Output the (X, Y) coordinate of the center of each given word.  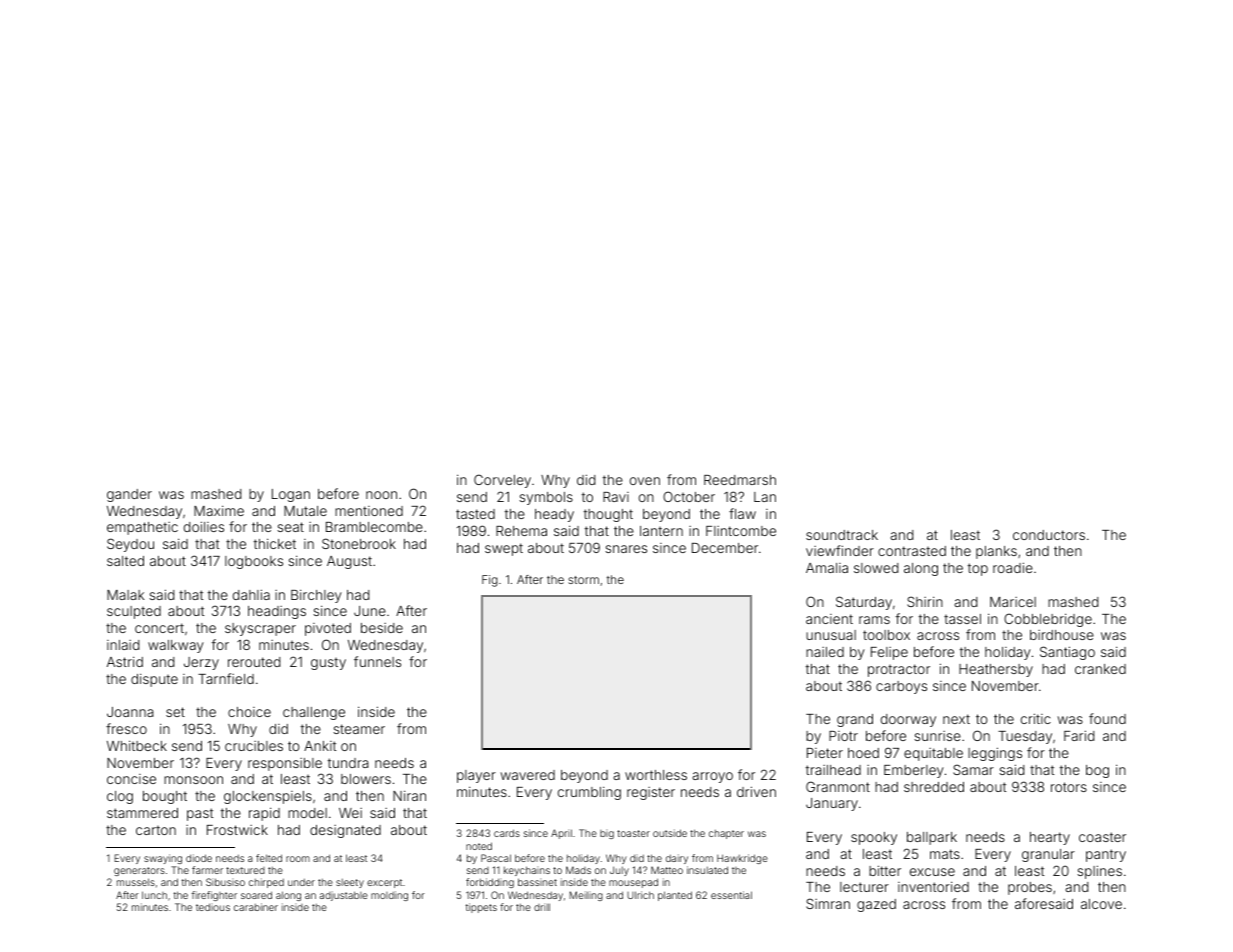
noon (381, 495)
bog (1097, 771)
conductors (1049, 535)
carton (156, 830)
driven (756, 791)
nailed (825, 652)
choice (249, 712)
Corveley (502, 481)
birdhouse (1062, 635)
